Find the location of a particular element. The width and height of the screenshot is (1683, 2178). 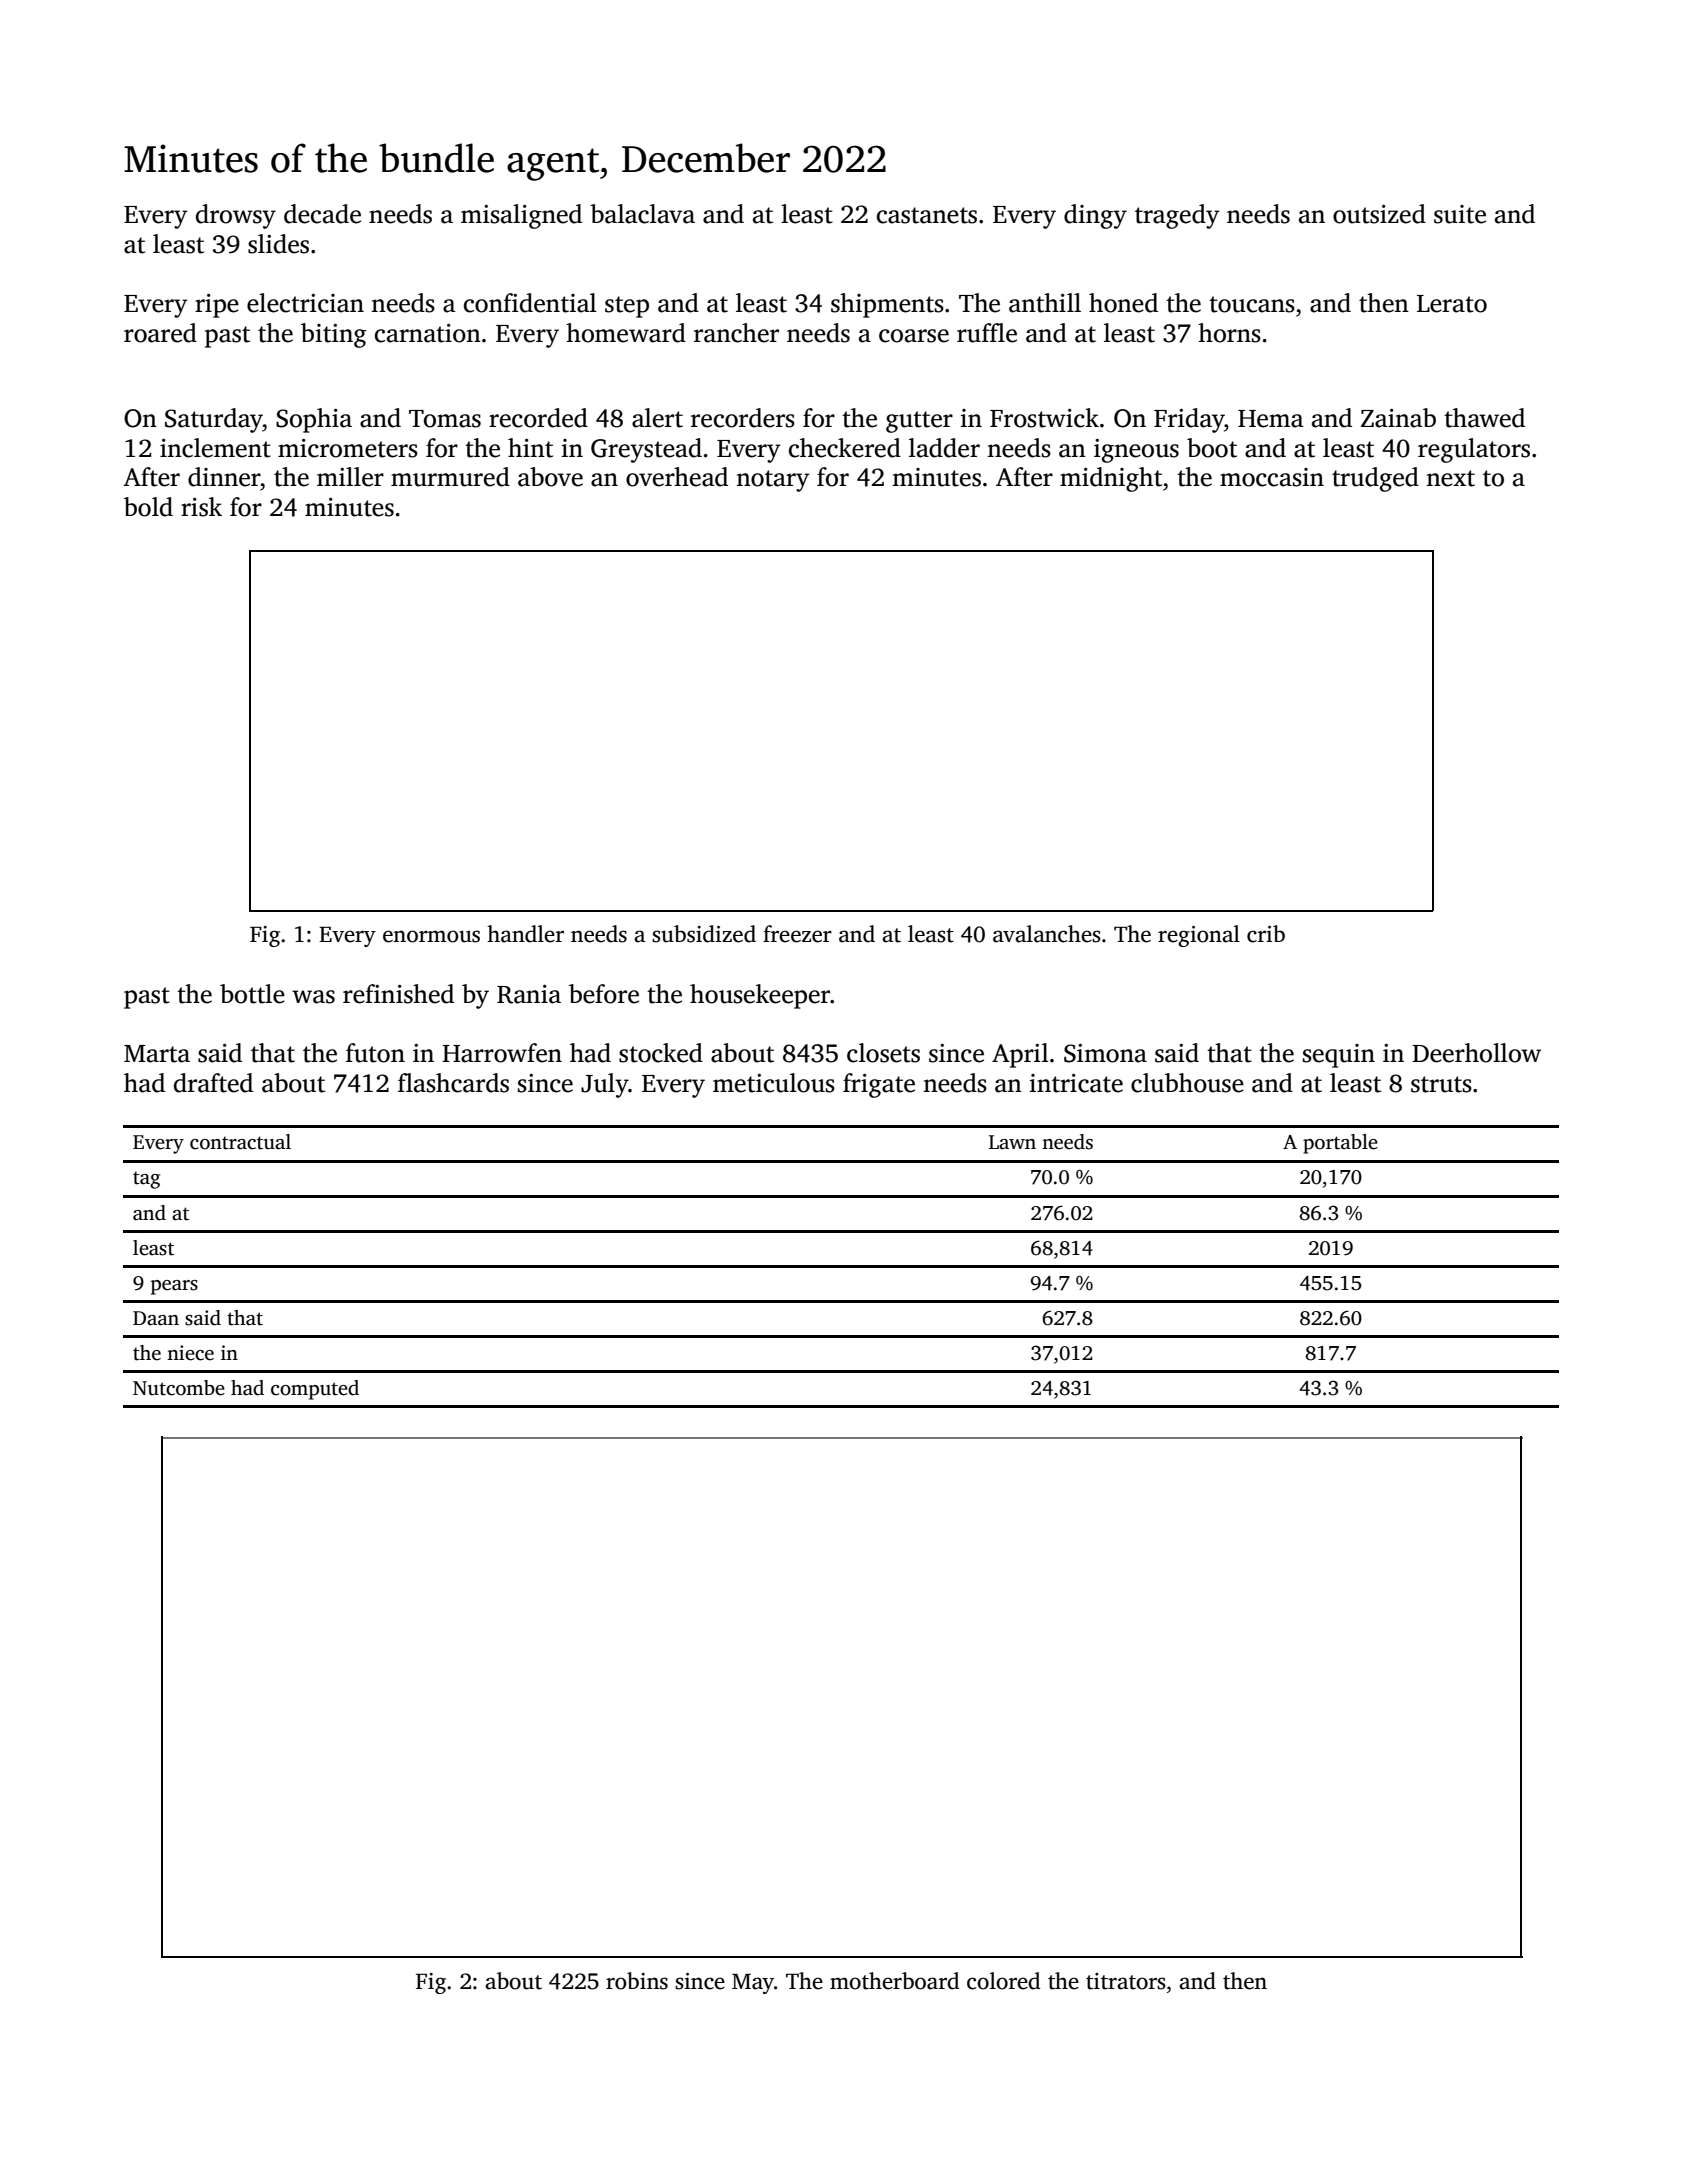

motherboard is located at coordinates (895, 1981).
